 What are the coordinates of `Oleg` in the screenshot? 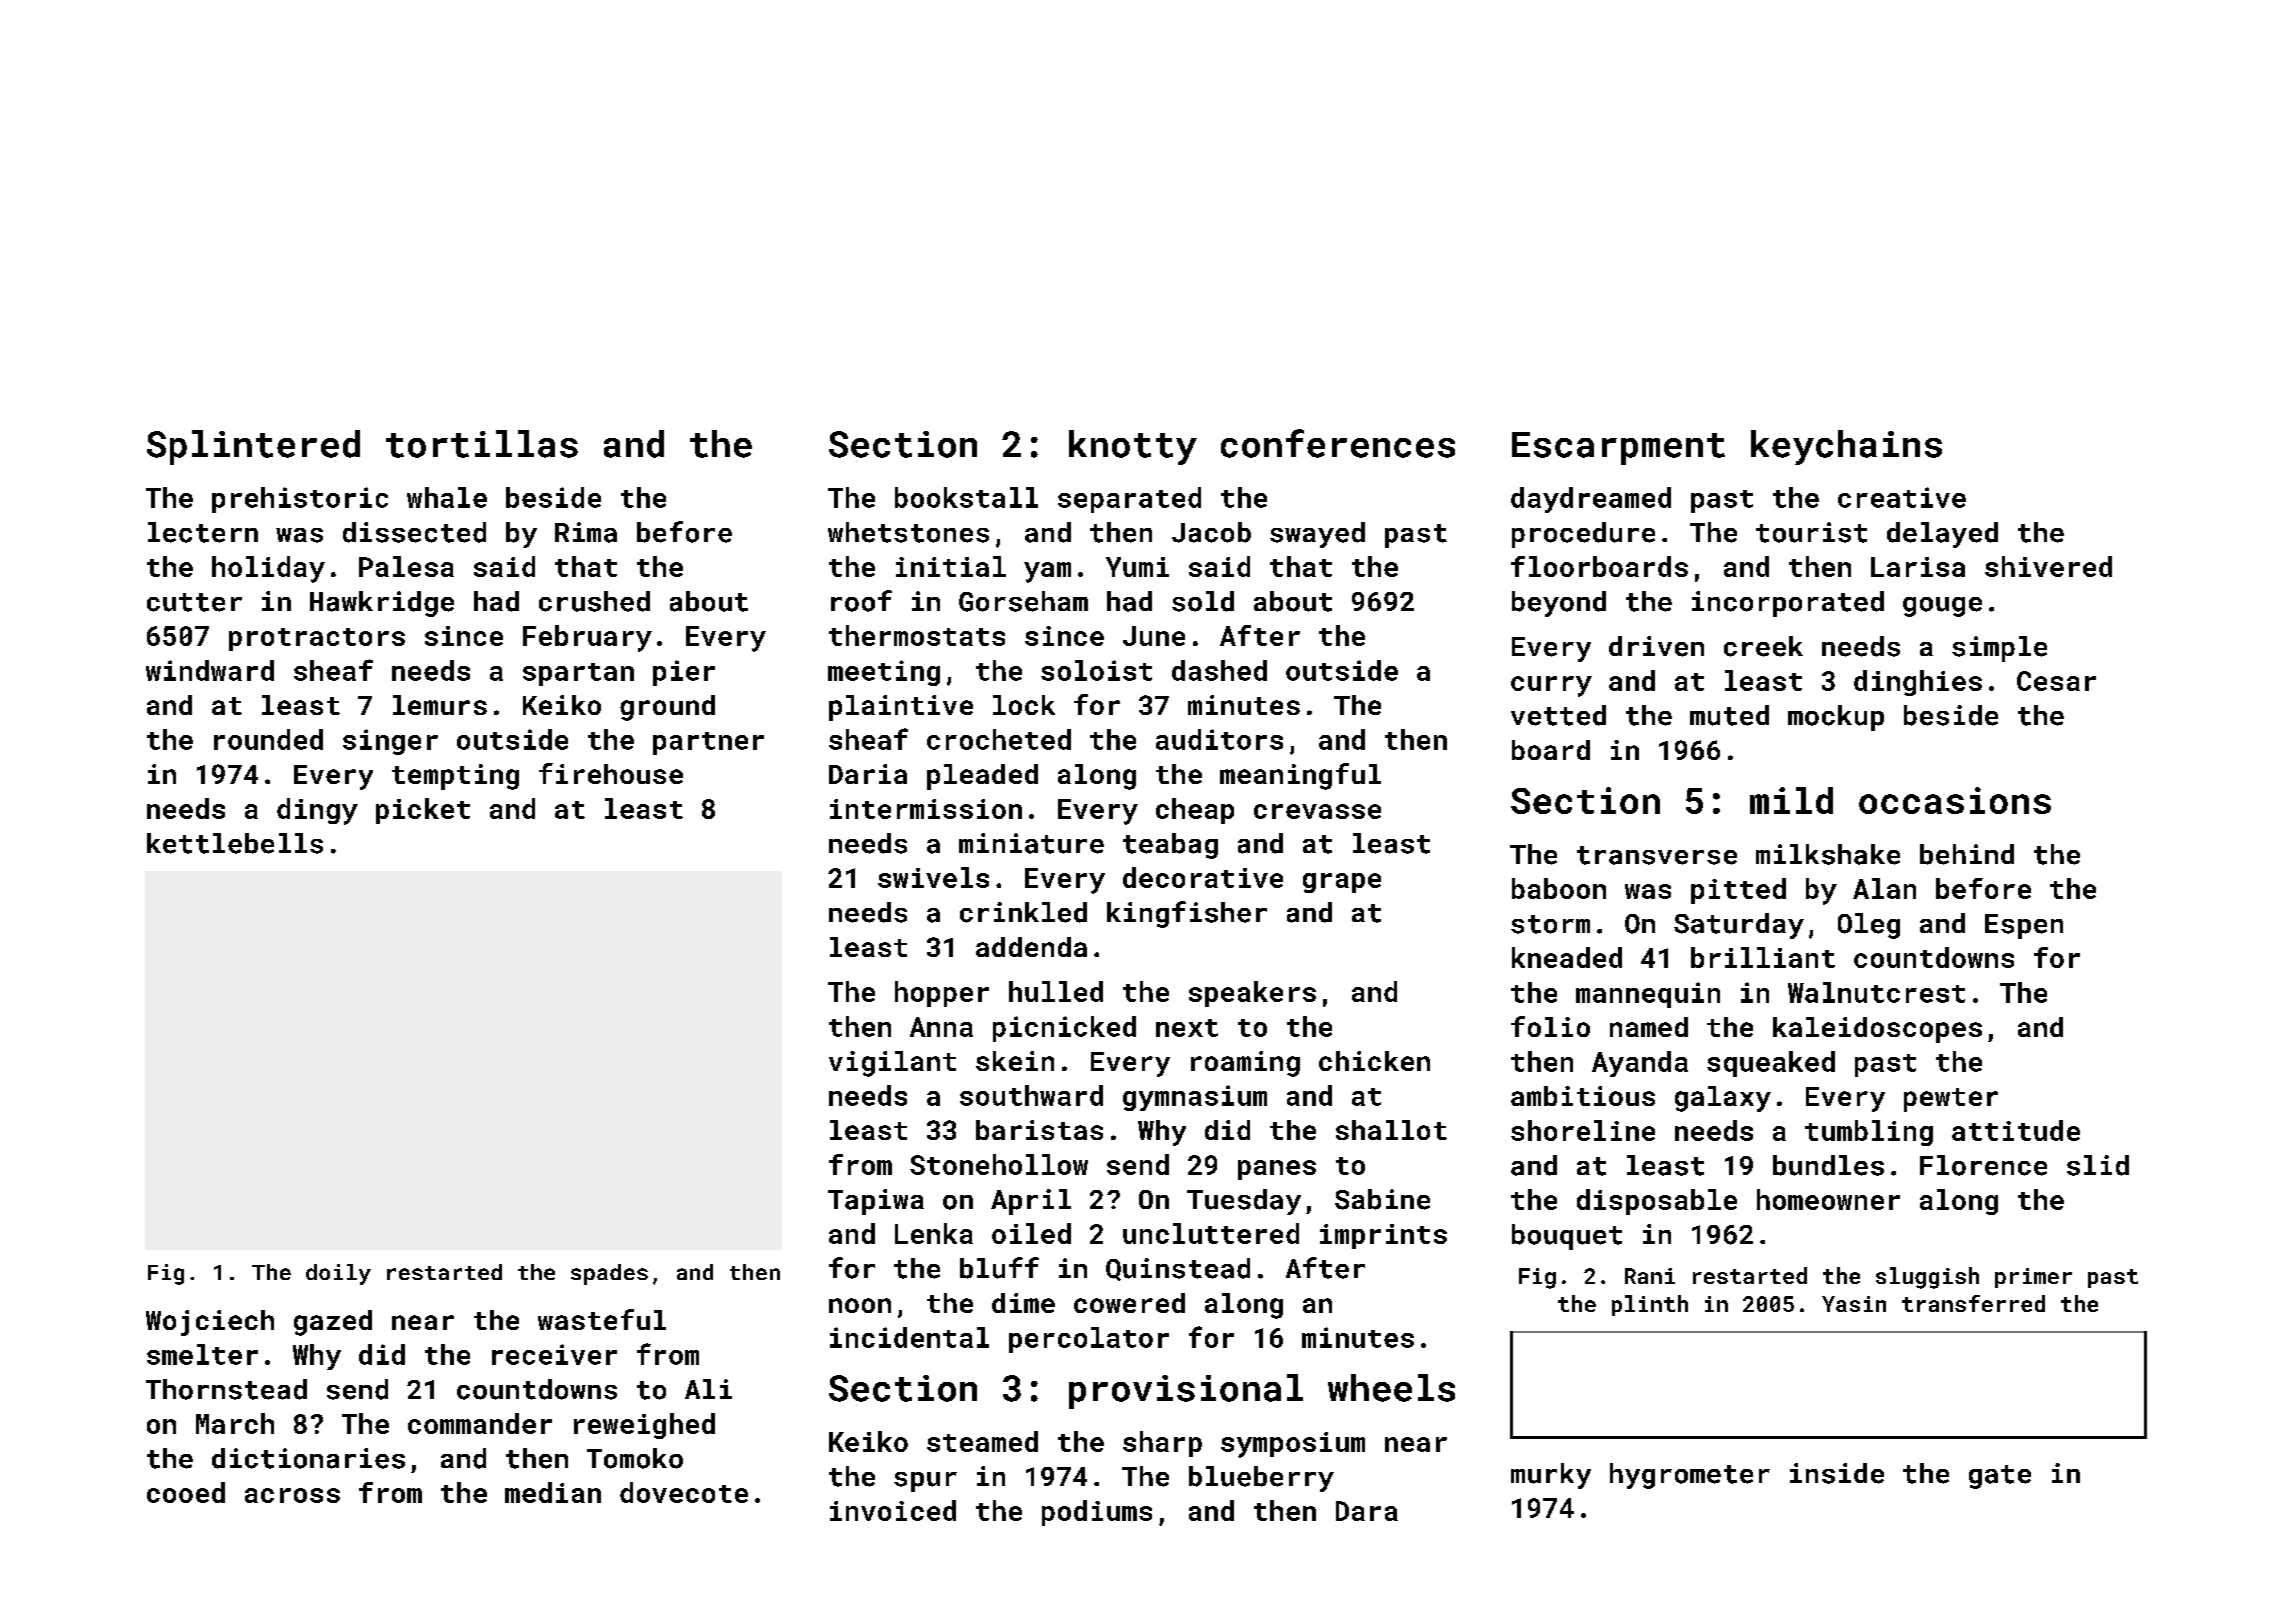 It's located at (1869, 926).
